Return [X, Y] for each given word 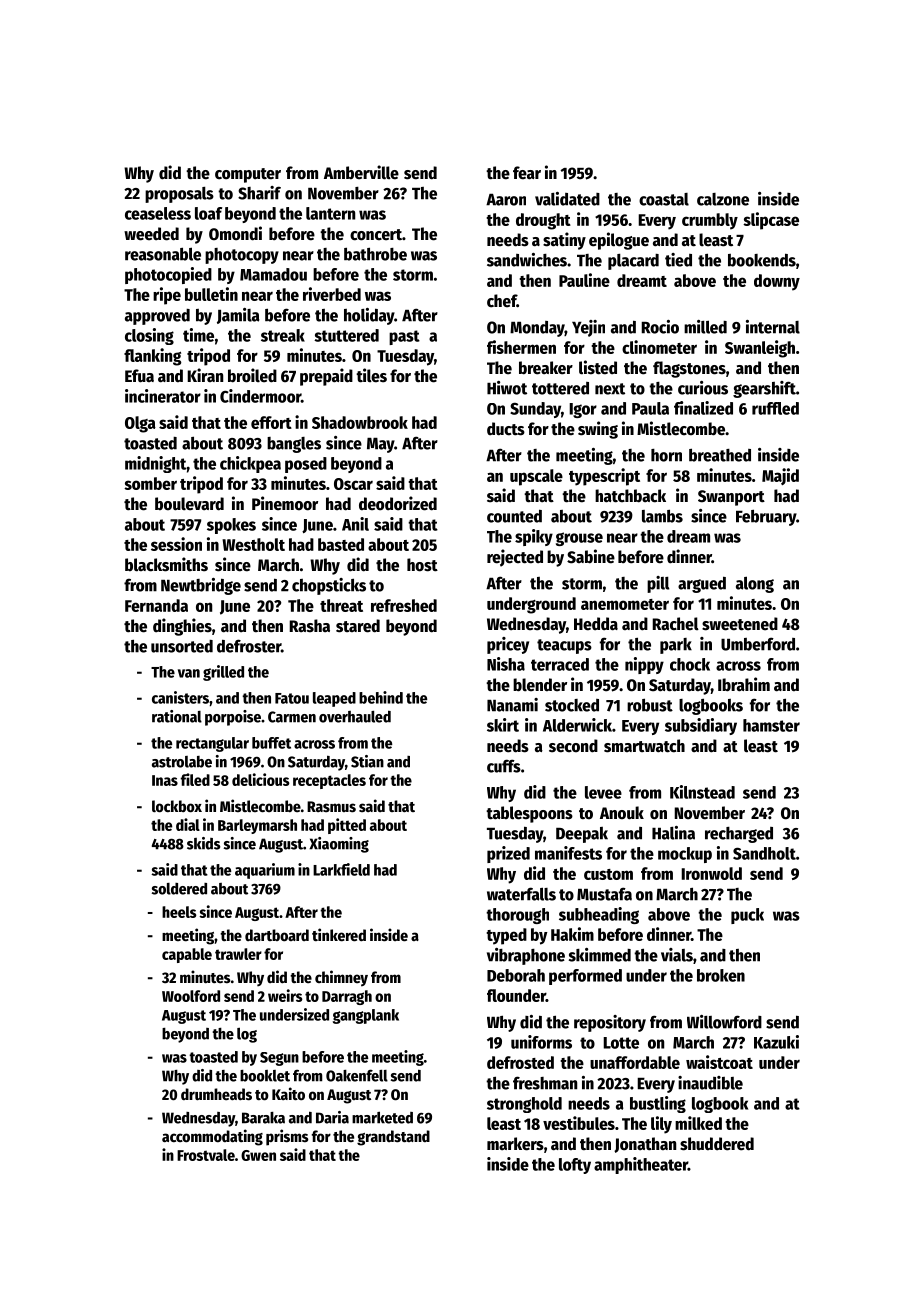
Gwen [258, 1155]
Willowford [724, 1022]
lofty [575, 1166]
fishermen [521, 347]
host [422, 565]
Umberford [758, 644]
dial [188, 824]
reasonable [163, 254]
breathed [720, 455]
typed [506, 936]
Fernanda [156, 605]
